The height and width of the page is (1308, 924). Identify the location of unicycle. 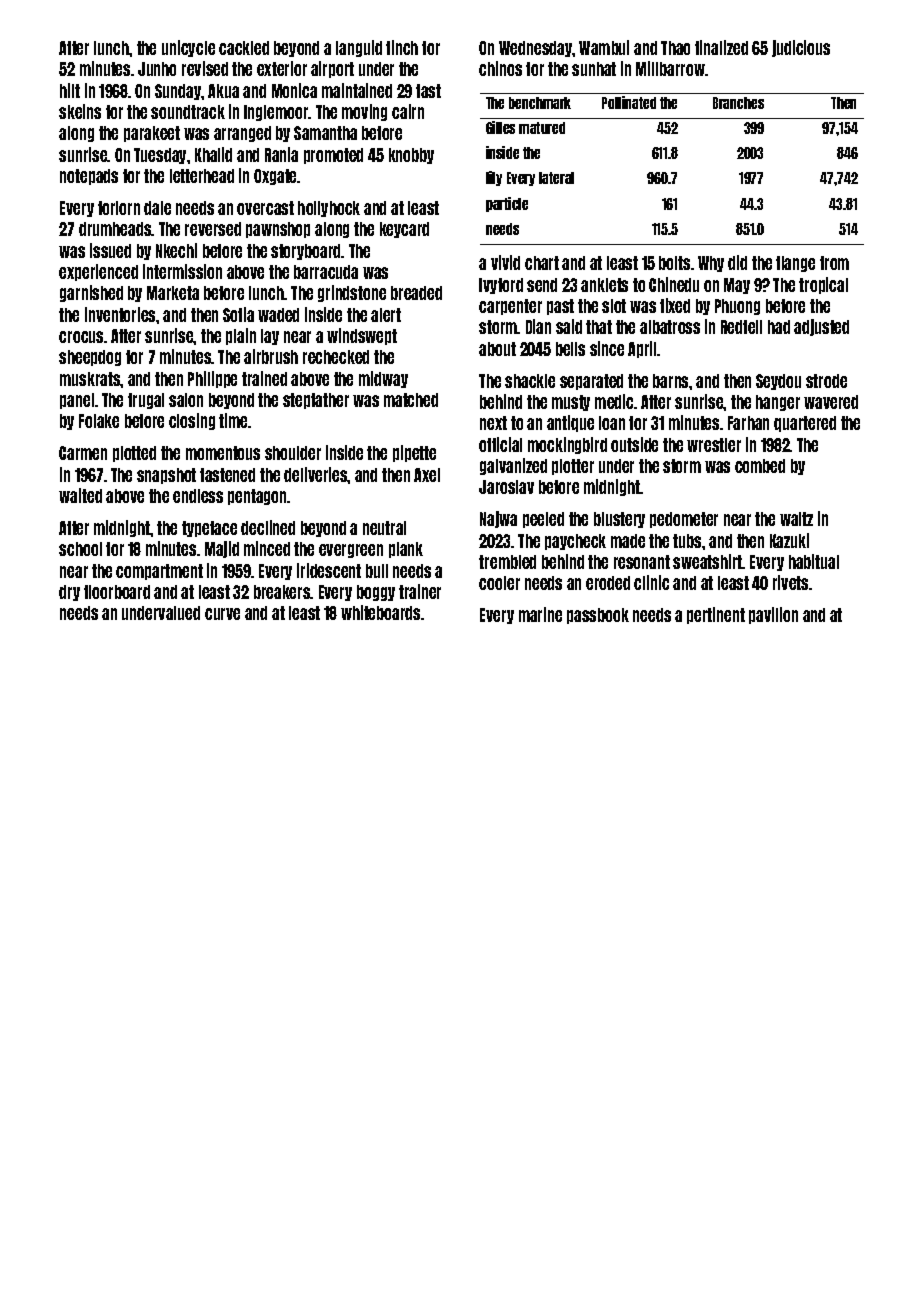
(188, 48).
